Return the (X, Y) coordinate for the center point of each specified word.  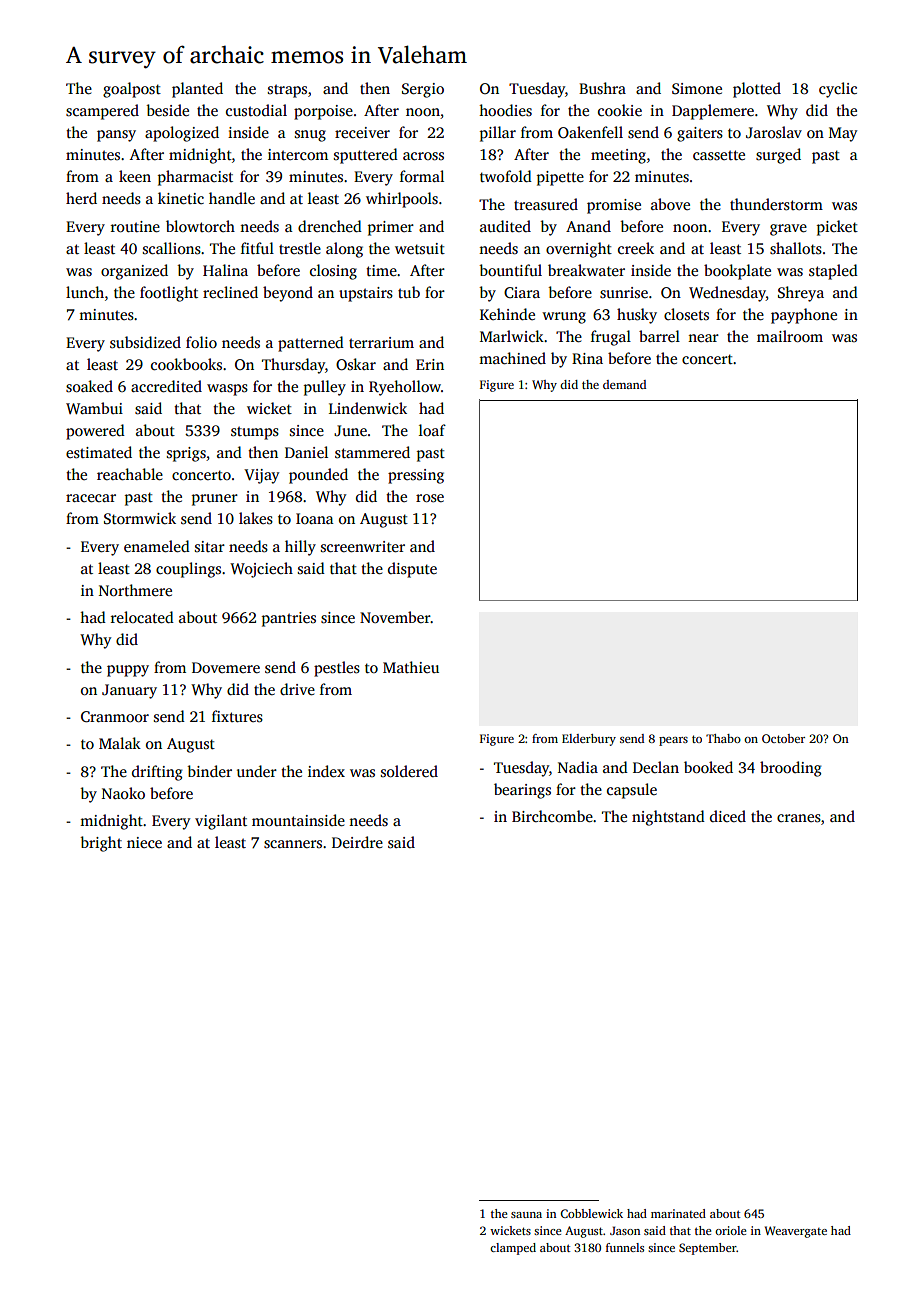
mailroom (790, 336)
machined (512, 358)
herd (81, 198)
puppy (128, 671)
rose (430, 498)
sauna (526, 1215)
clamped (513, 1249)
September (708, 1249)
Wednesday (727, 294)
